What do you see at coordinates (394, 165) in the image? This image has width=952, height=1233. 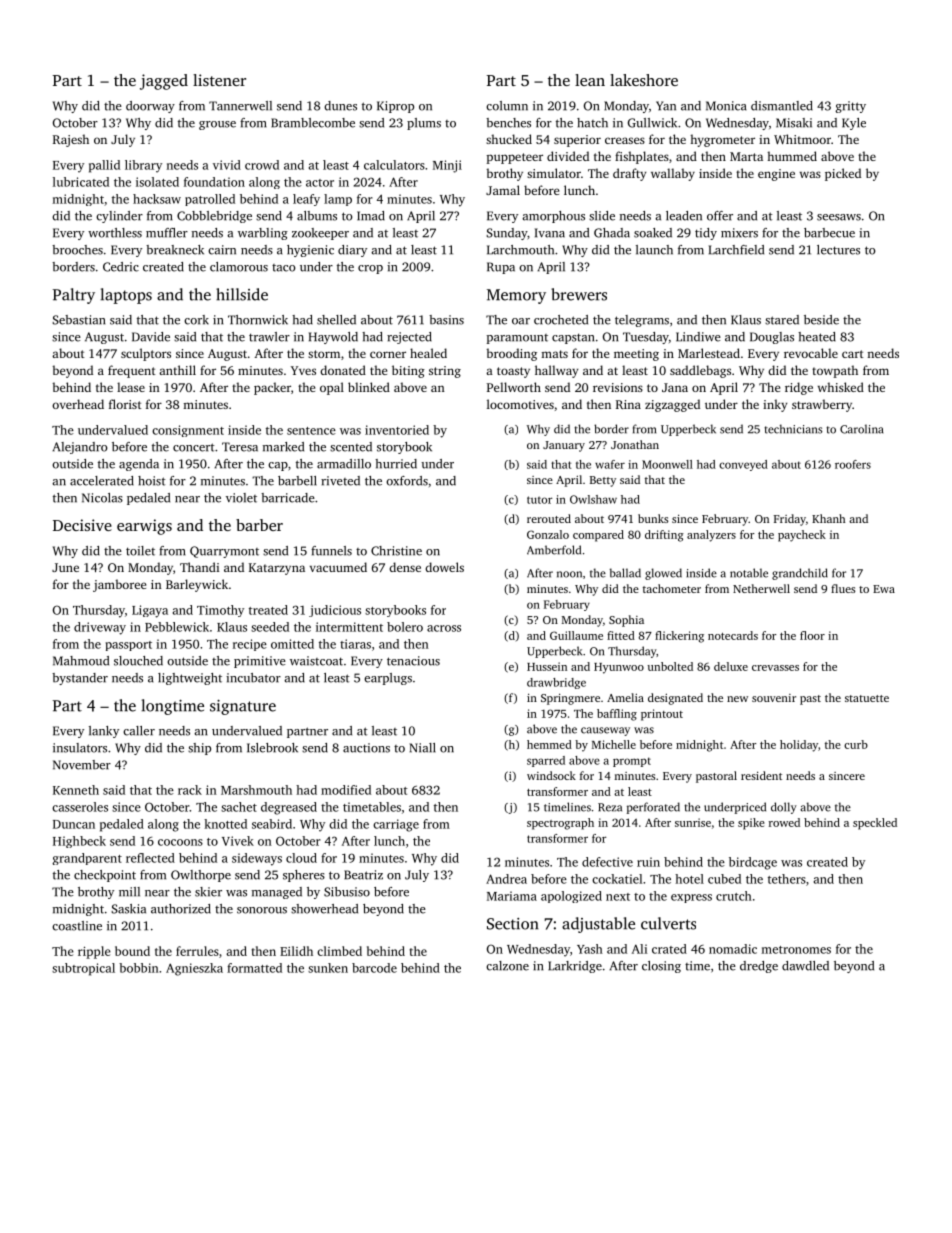 I see `calculators` at bounding box center [394, 165].
